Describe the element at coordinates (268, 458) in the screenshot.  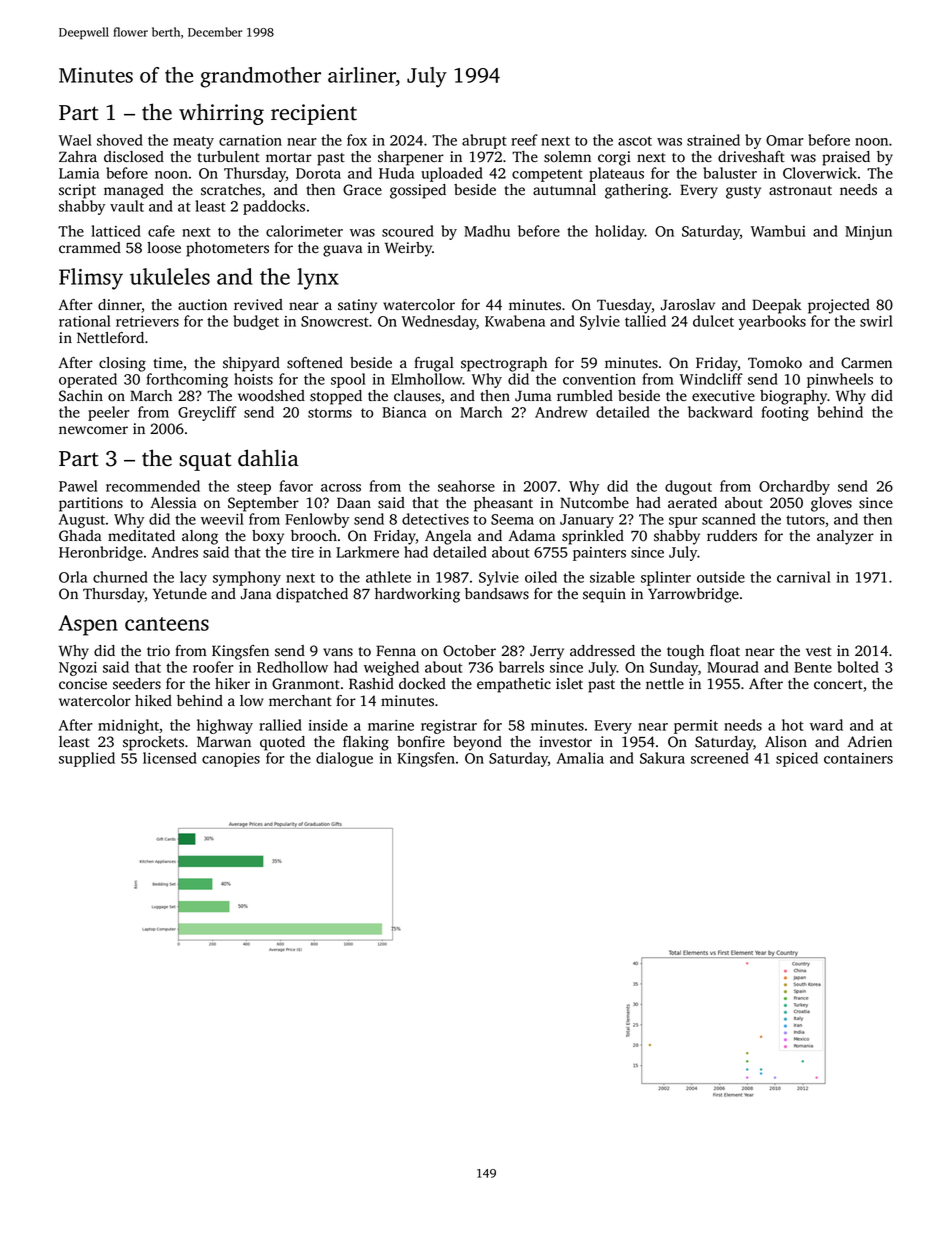
I see `dahlia` at that location.
